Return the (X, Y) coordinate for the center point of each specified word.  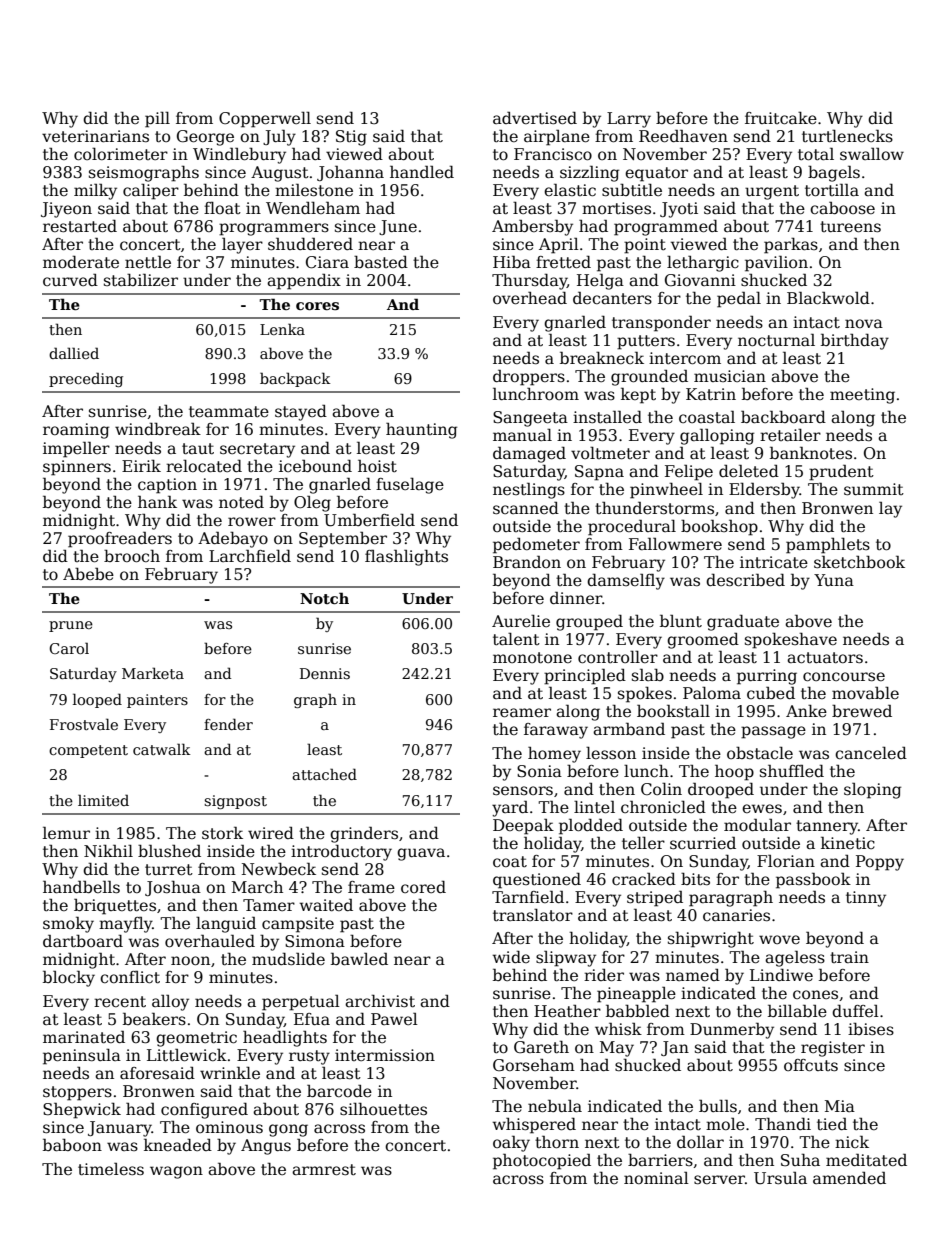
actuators (825, 658)
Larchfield (250, 556)
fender (228, 724)
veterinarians (95, 136)
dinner (576, 597)
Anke (806, 711)
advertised (535, 118)
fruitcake (781, 118)
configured (204, 1111)
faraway (556, 731)
